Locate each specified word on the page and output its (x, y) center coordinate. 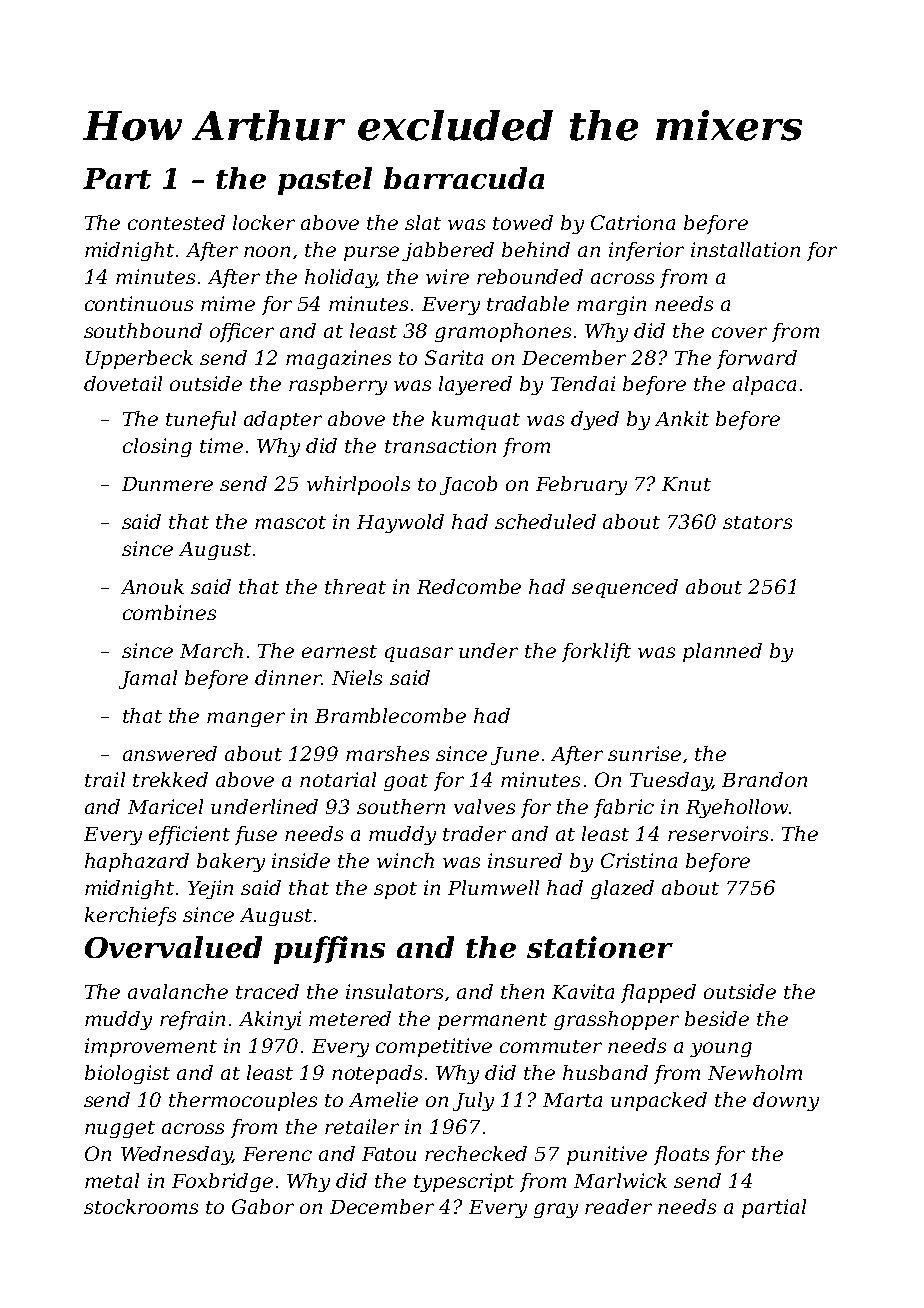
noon (267, 251)
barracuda (464, 178)
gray (556, 1210)
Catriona (633, 222)
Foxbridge (222, 1182)
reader (618, 1206)
